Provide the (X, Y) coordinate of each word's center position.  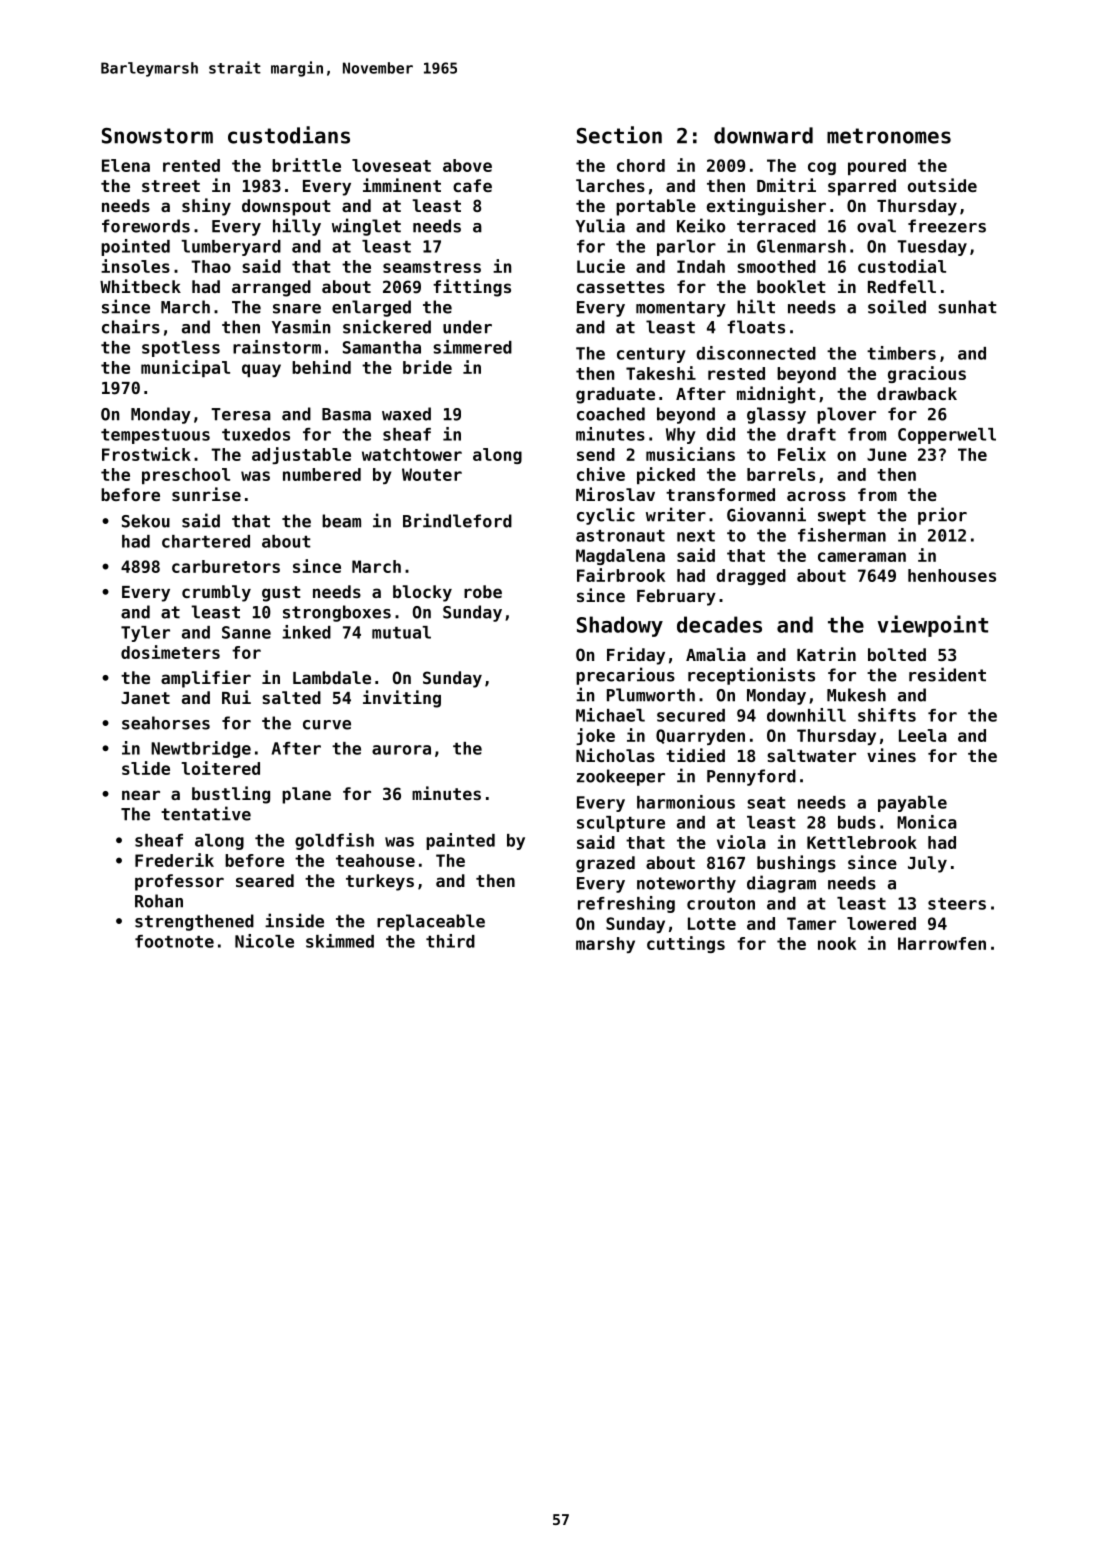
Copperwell (947, 436)
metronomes (889, 136)
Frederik (174, 860)
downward (763, 135)
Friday (636, 656)
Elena (126, 165)
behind (321, 367)
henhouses (952, 575)
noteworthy (686, 884)
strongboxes (337, 613)
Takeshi (661, 373)
